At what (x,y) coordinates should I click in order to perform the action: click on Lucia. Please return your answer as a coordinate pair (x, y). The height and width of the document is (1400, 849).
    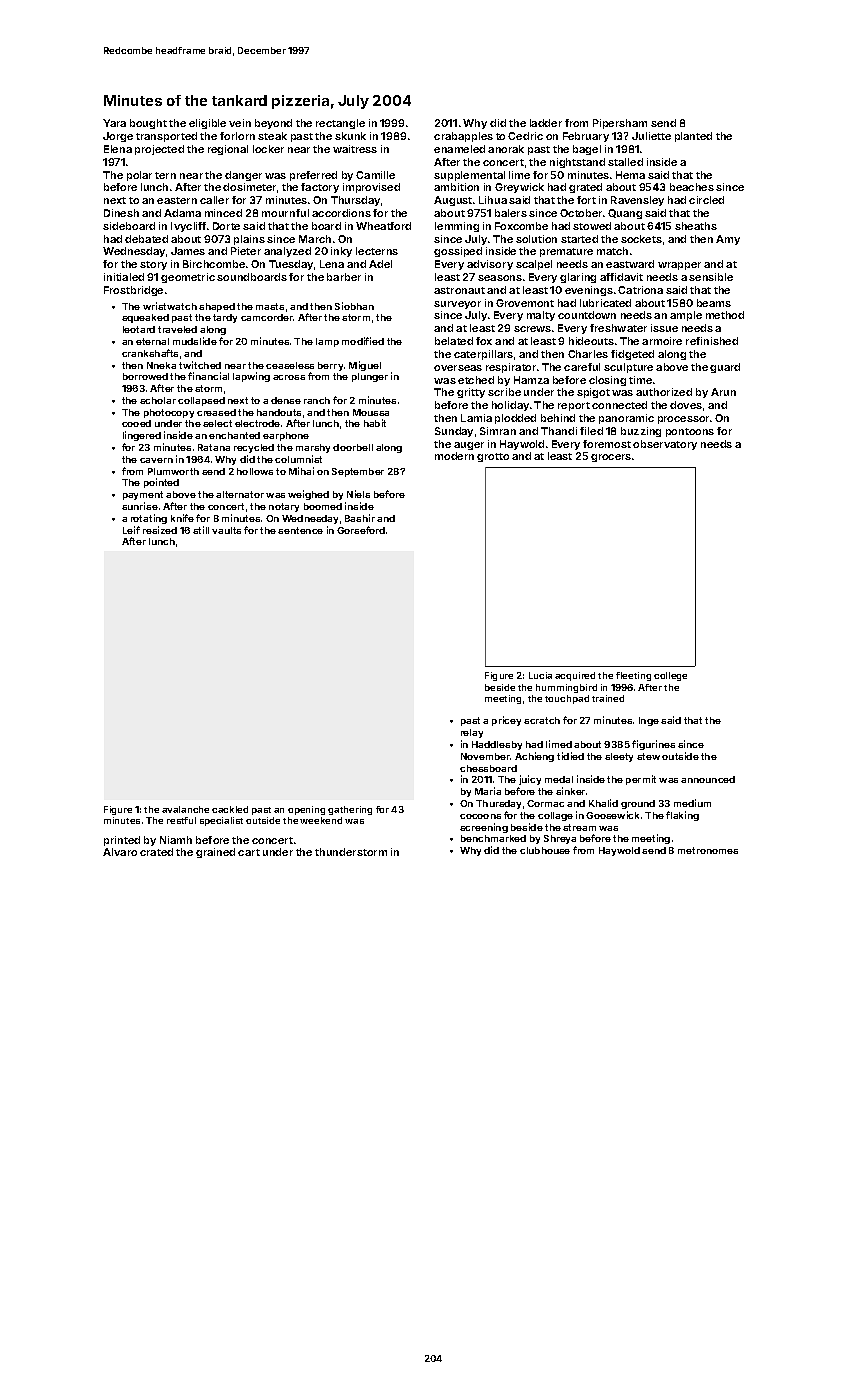
    Looking at the image, I should click on (540, 675).
